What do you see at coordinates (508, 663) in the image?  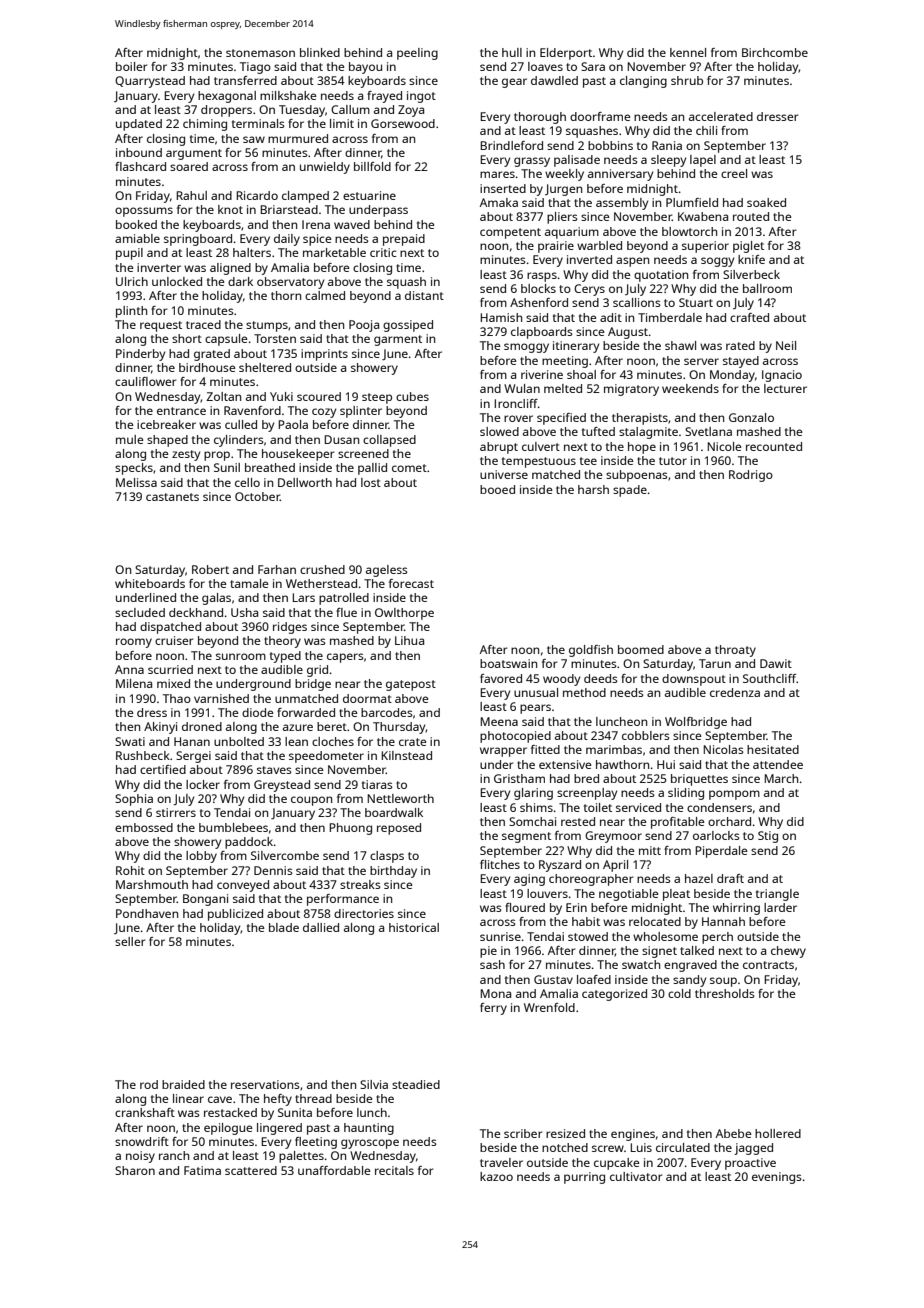 I see `boatswain` at bounding box center [508, 663].
